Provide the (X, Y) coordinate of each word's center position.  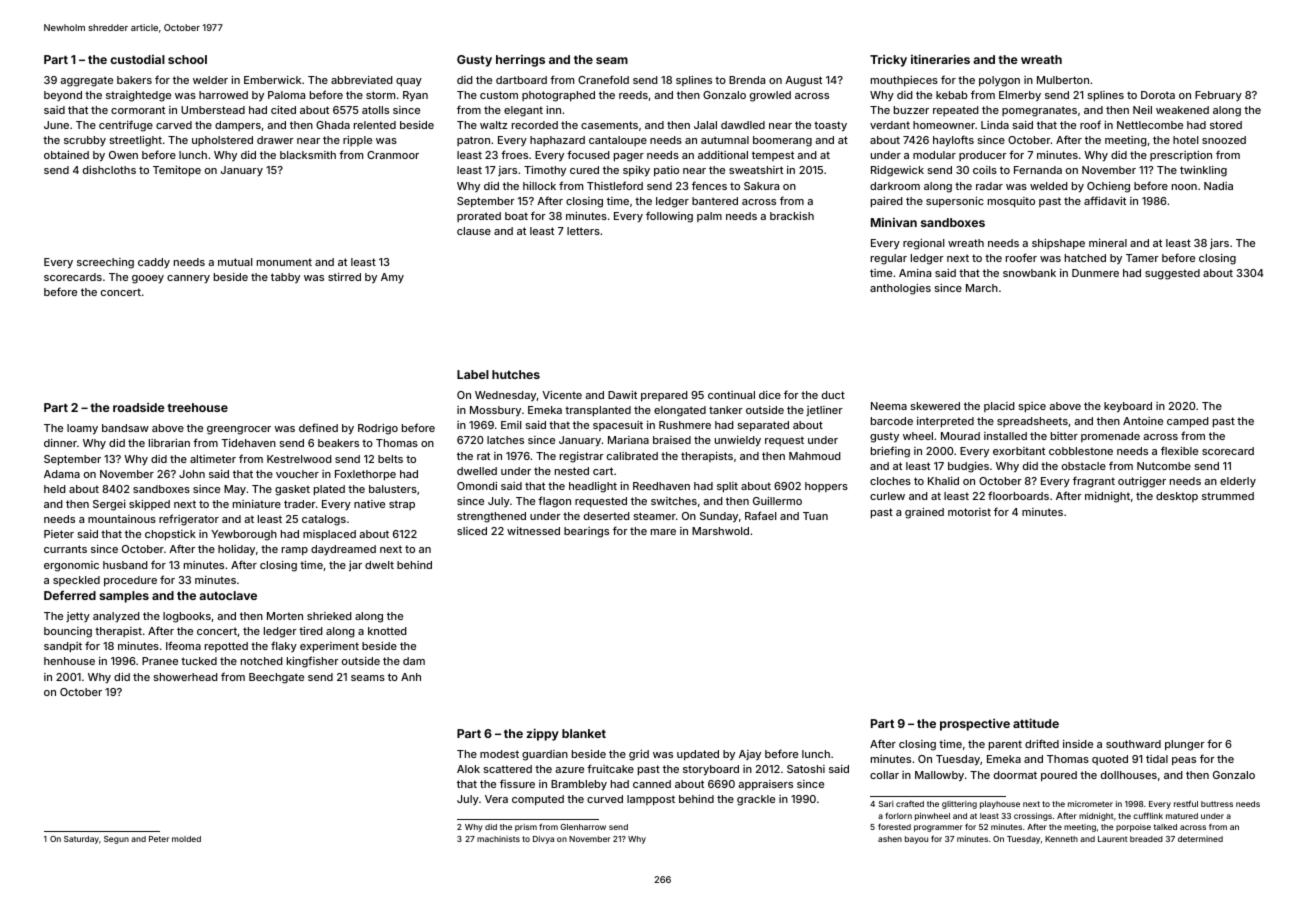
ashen (890, 839)
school (187, 59)
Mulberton (1063, 80)
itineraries (940, 59)
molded (186, 839)
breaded (1146, 839)
